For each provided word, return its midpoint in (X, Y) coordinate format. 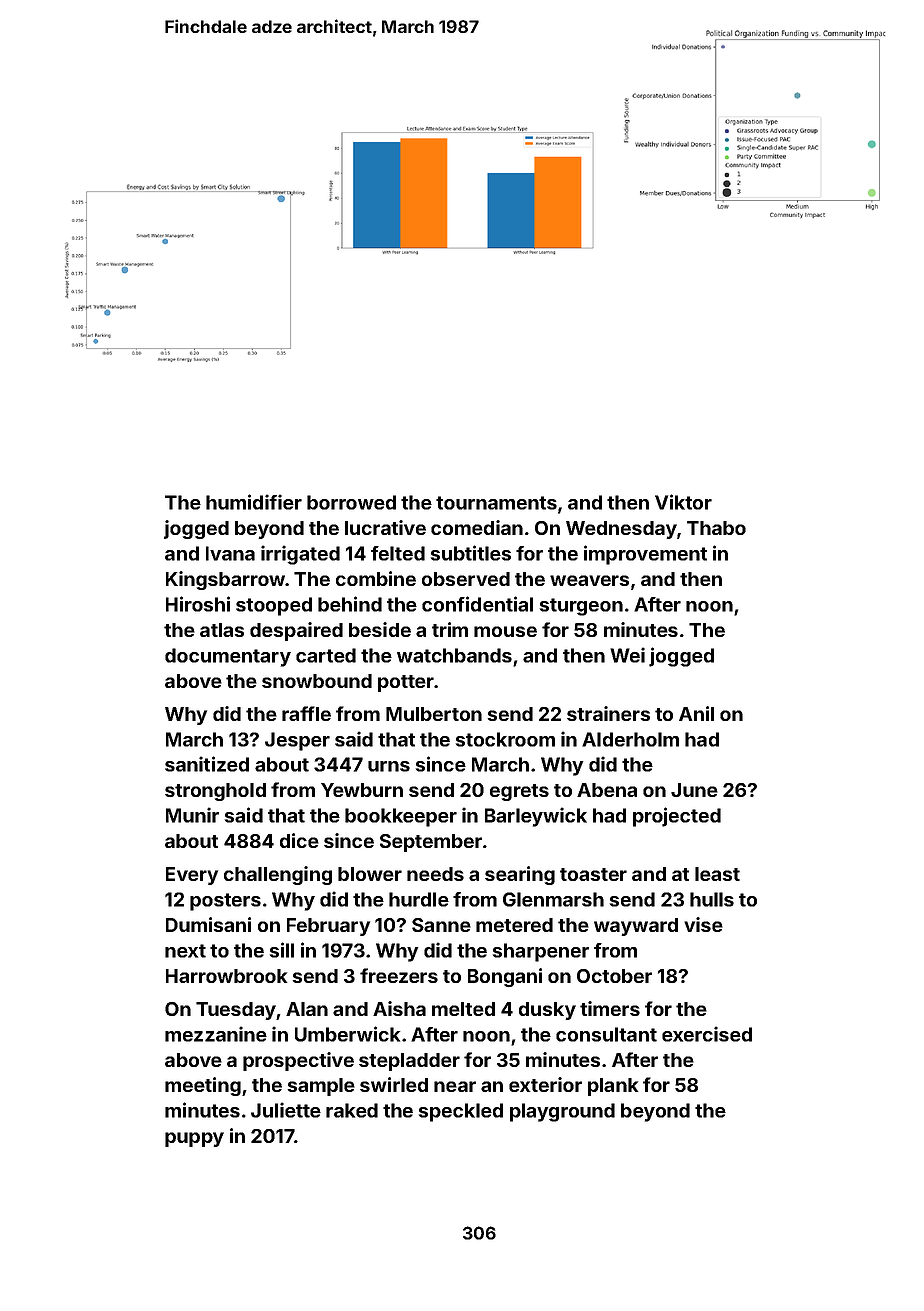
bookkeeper (401, 817)
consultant (606, 1034)
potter (406, 683)
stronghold (215, 792)
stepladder (409, 1062)
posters (225, 902)
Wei (627, 655)
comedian (477, 527)
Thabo (716, 528)
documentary (228, 657)
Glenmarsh (553, 899)
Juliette (286, 1110)
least (717, 874)
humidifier (254, 502)
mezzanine (216, 1034)
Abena (607, 790)
